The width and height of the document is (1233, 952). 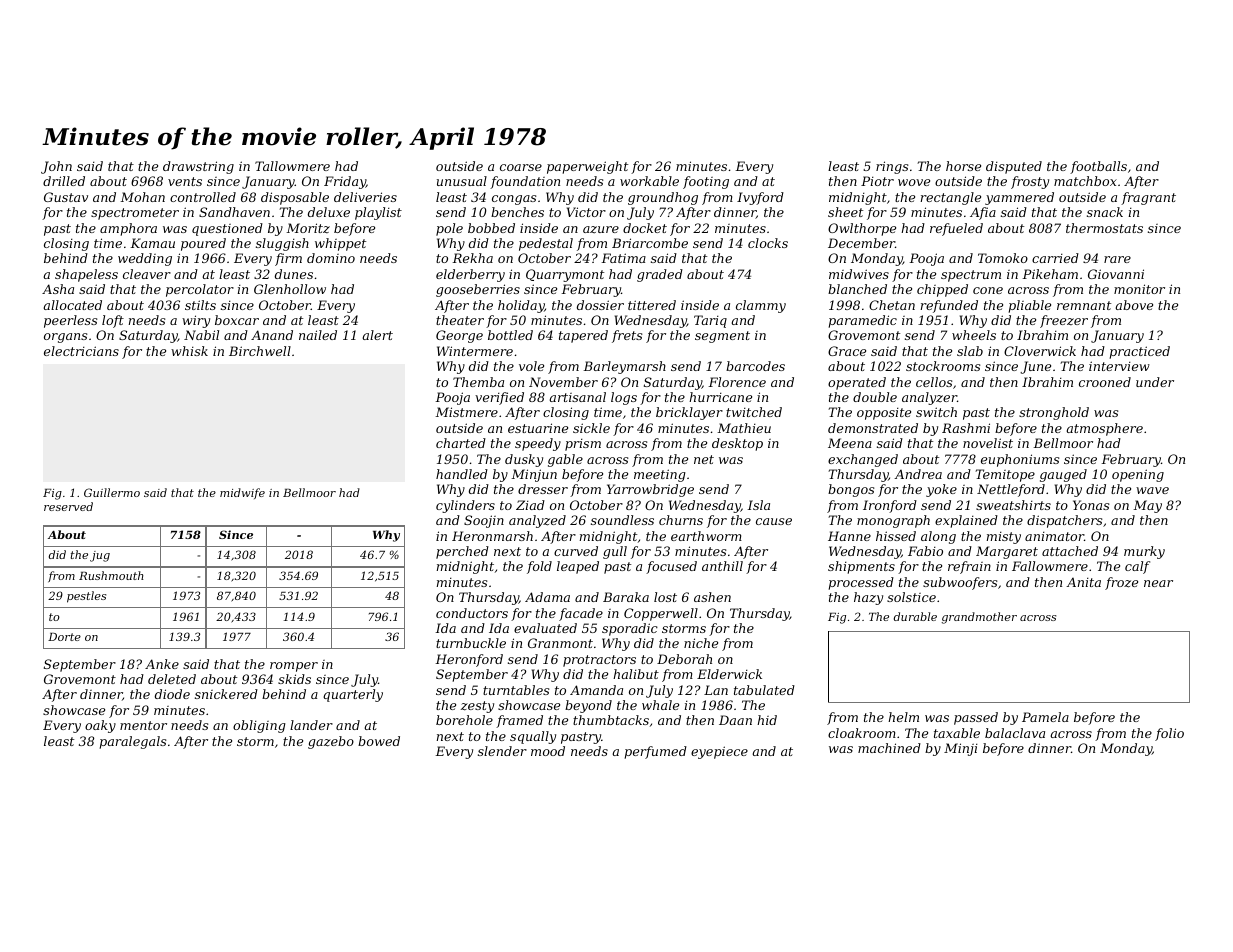 What do you see at coordinates (203, 197) in the document?
I see `controlled` at bounding box center [203, 197].
